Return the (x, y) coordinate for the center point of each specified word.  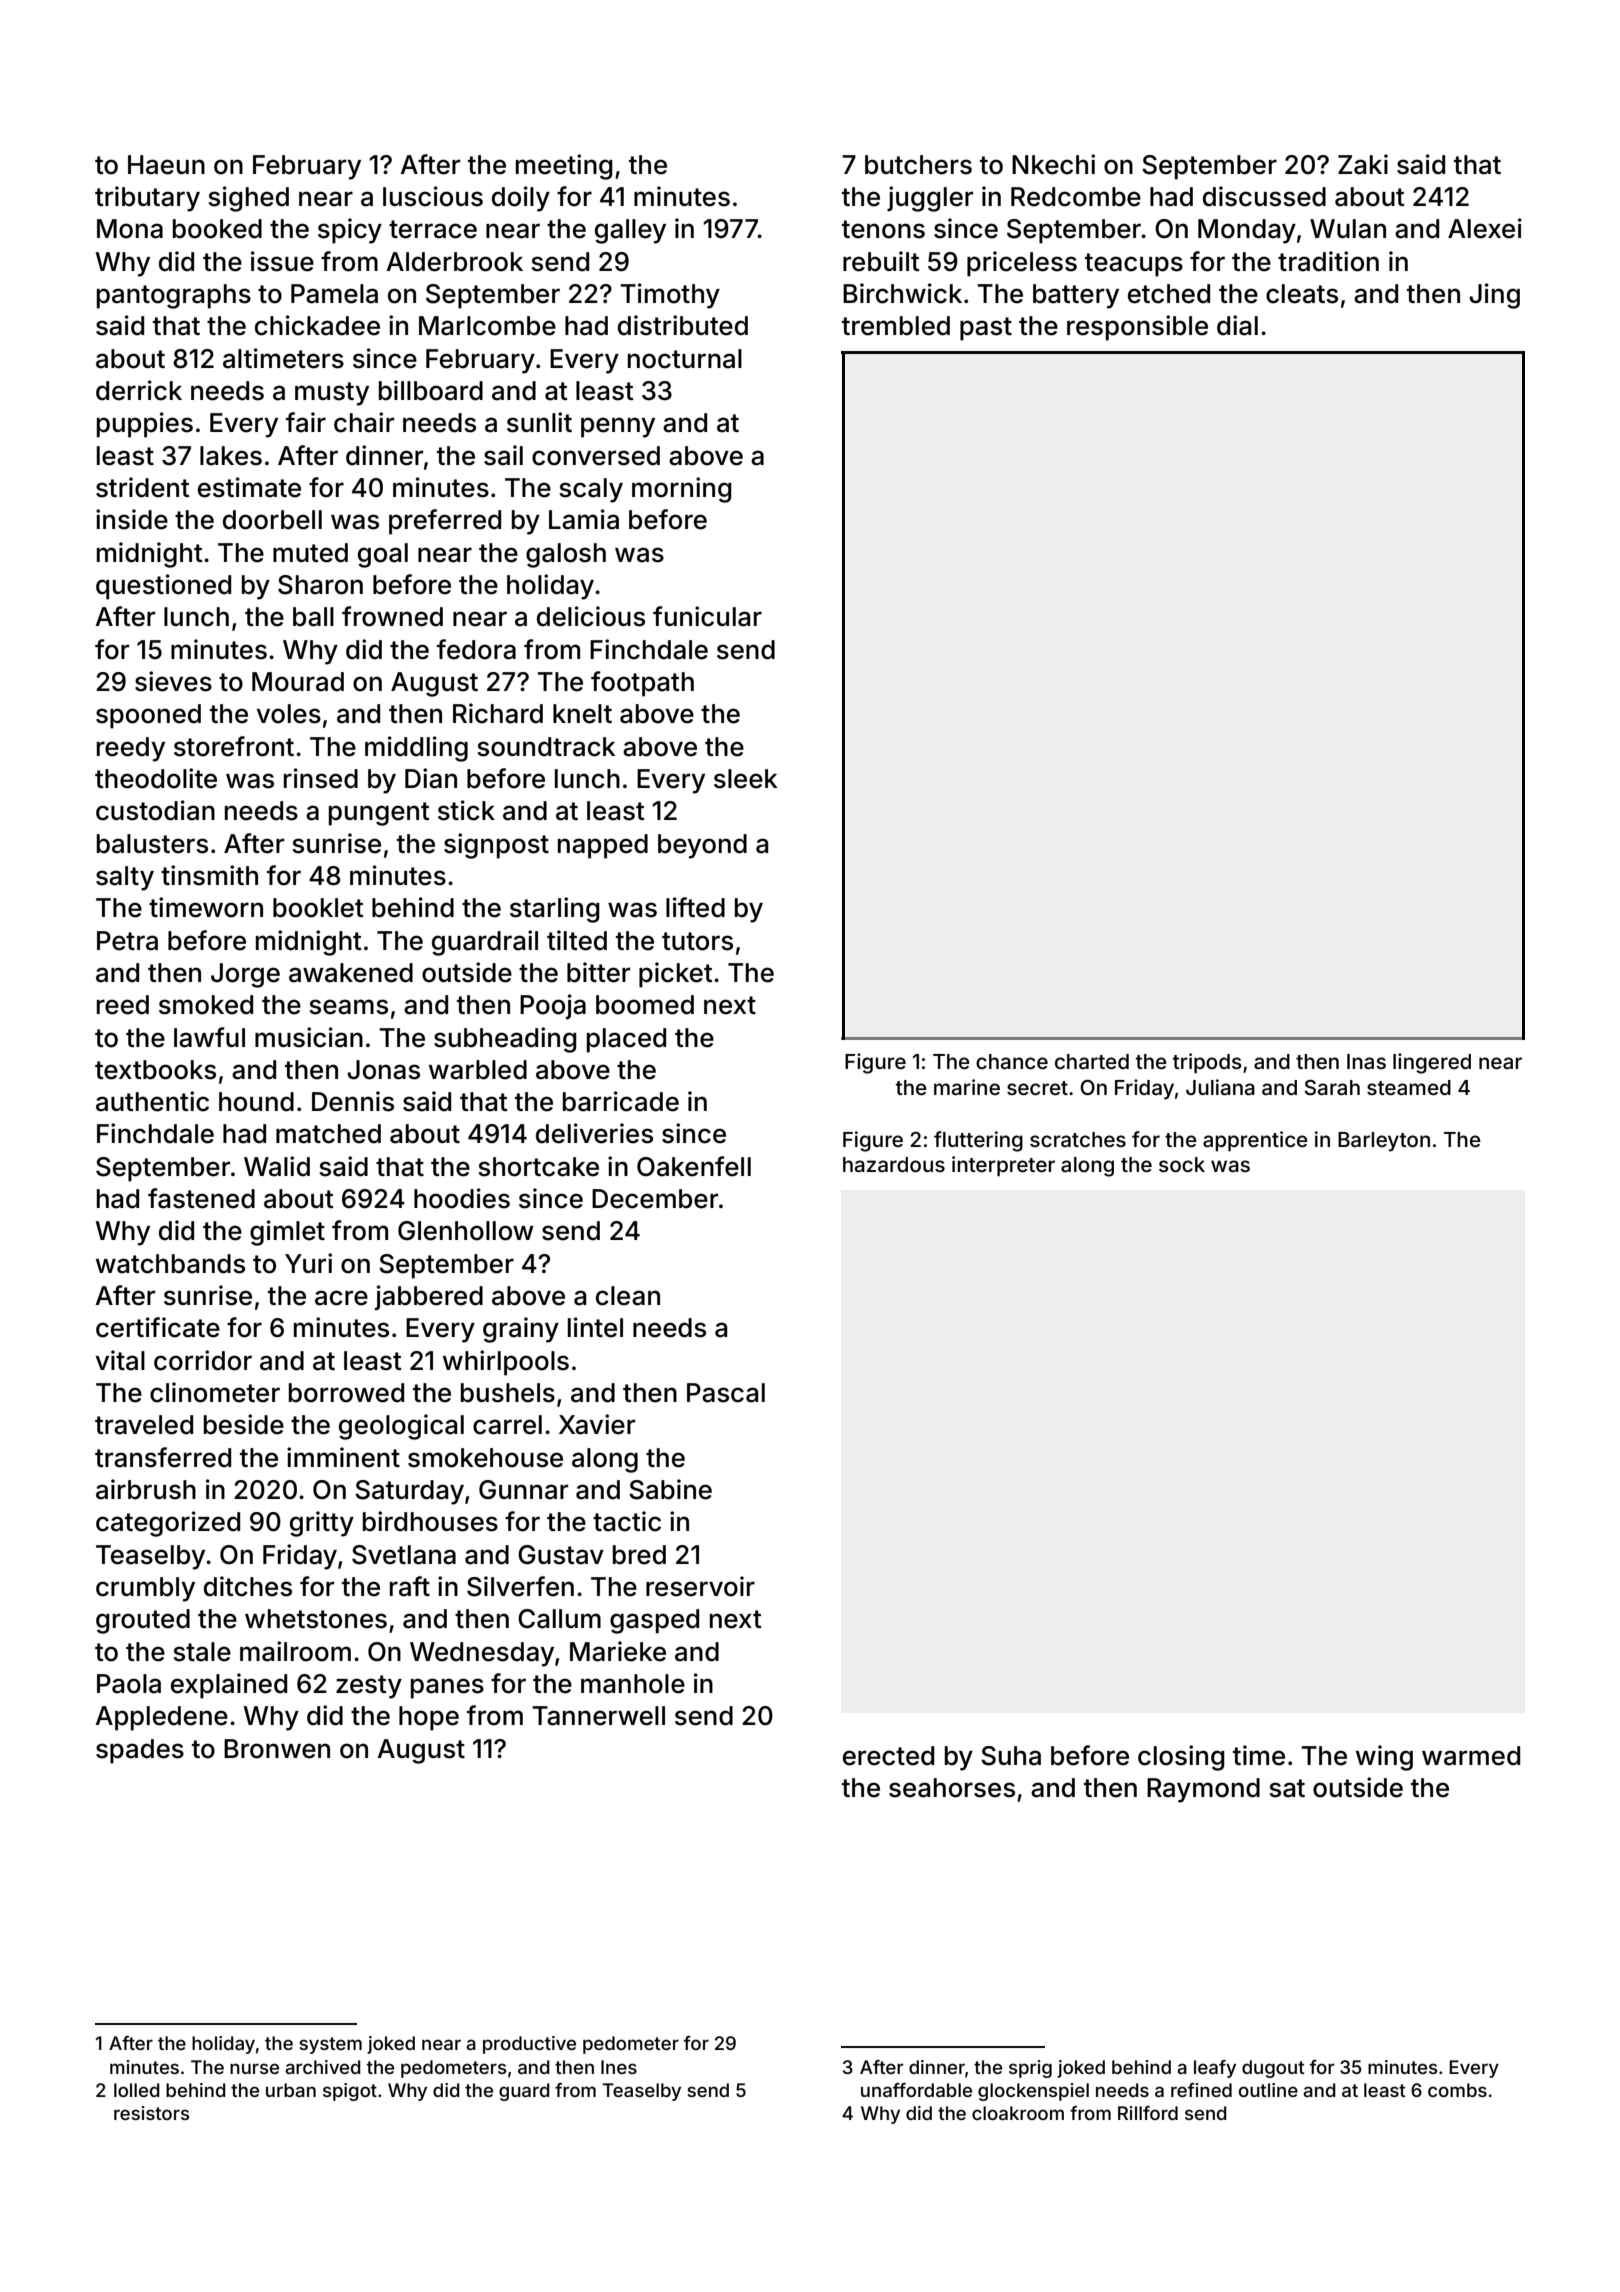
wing (1384, 1758)
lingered (1432, 1063)
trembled (896, 326)
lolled (137, 2090)
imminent (343, 1457)
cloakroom (1018, 2113)
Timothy (670, 296)
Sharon (320, 585)
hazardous (894, 1164)
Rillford (1148, 2113)
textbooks (155, 1070)
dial (1237, 325)
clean (628, 1296)
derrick (139, 390)
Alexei (1485, 228)
